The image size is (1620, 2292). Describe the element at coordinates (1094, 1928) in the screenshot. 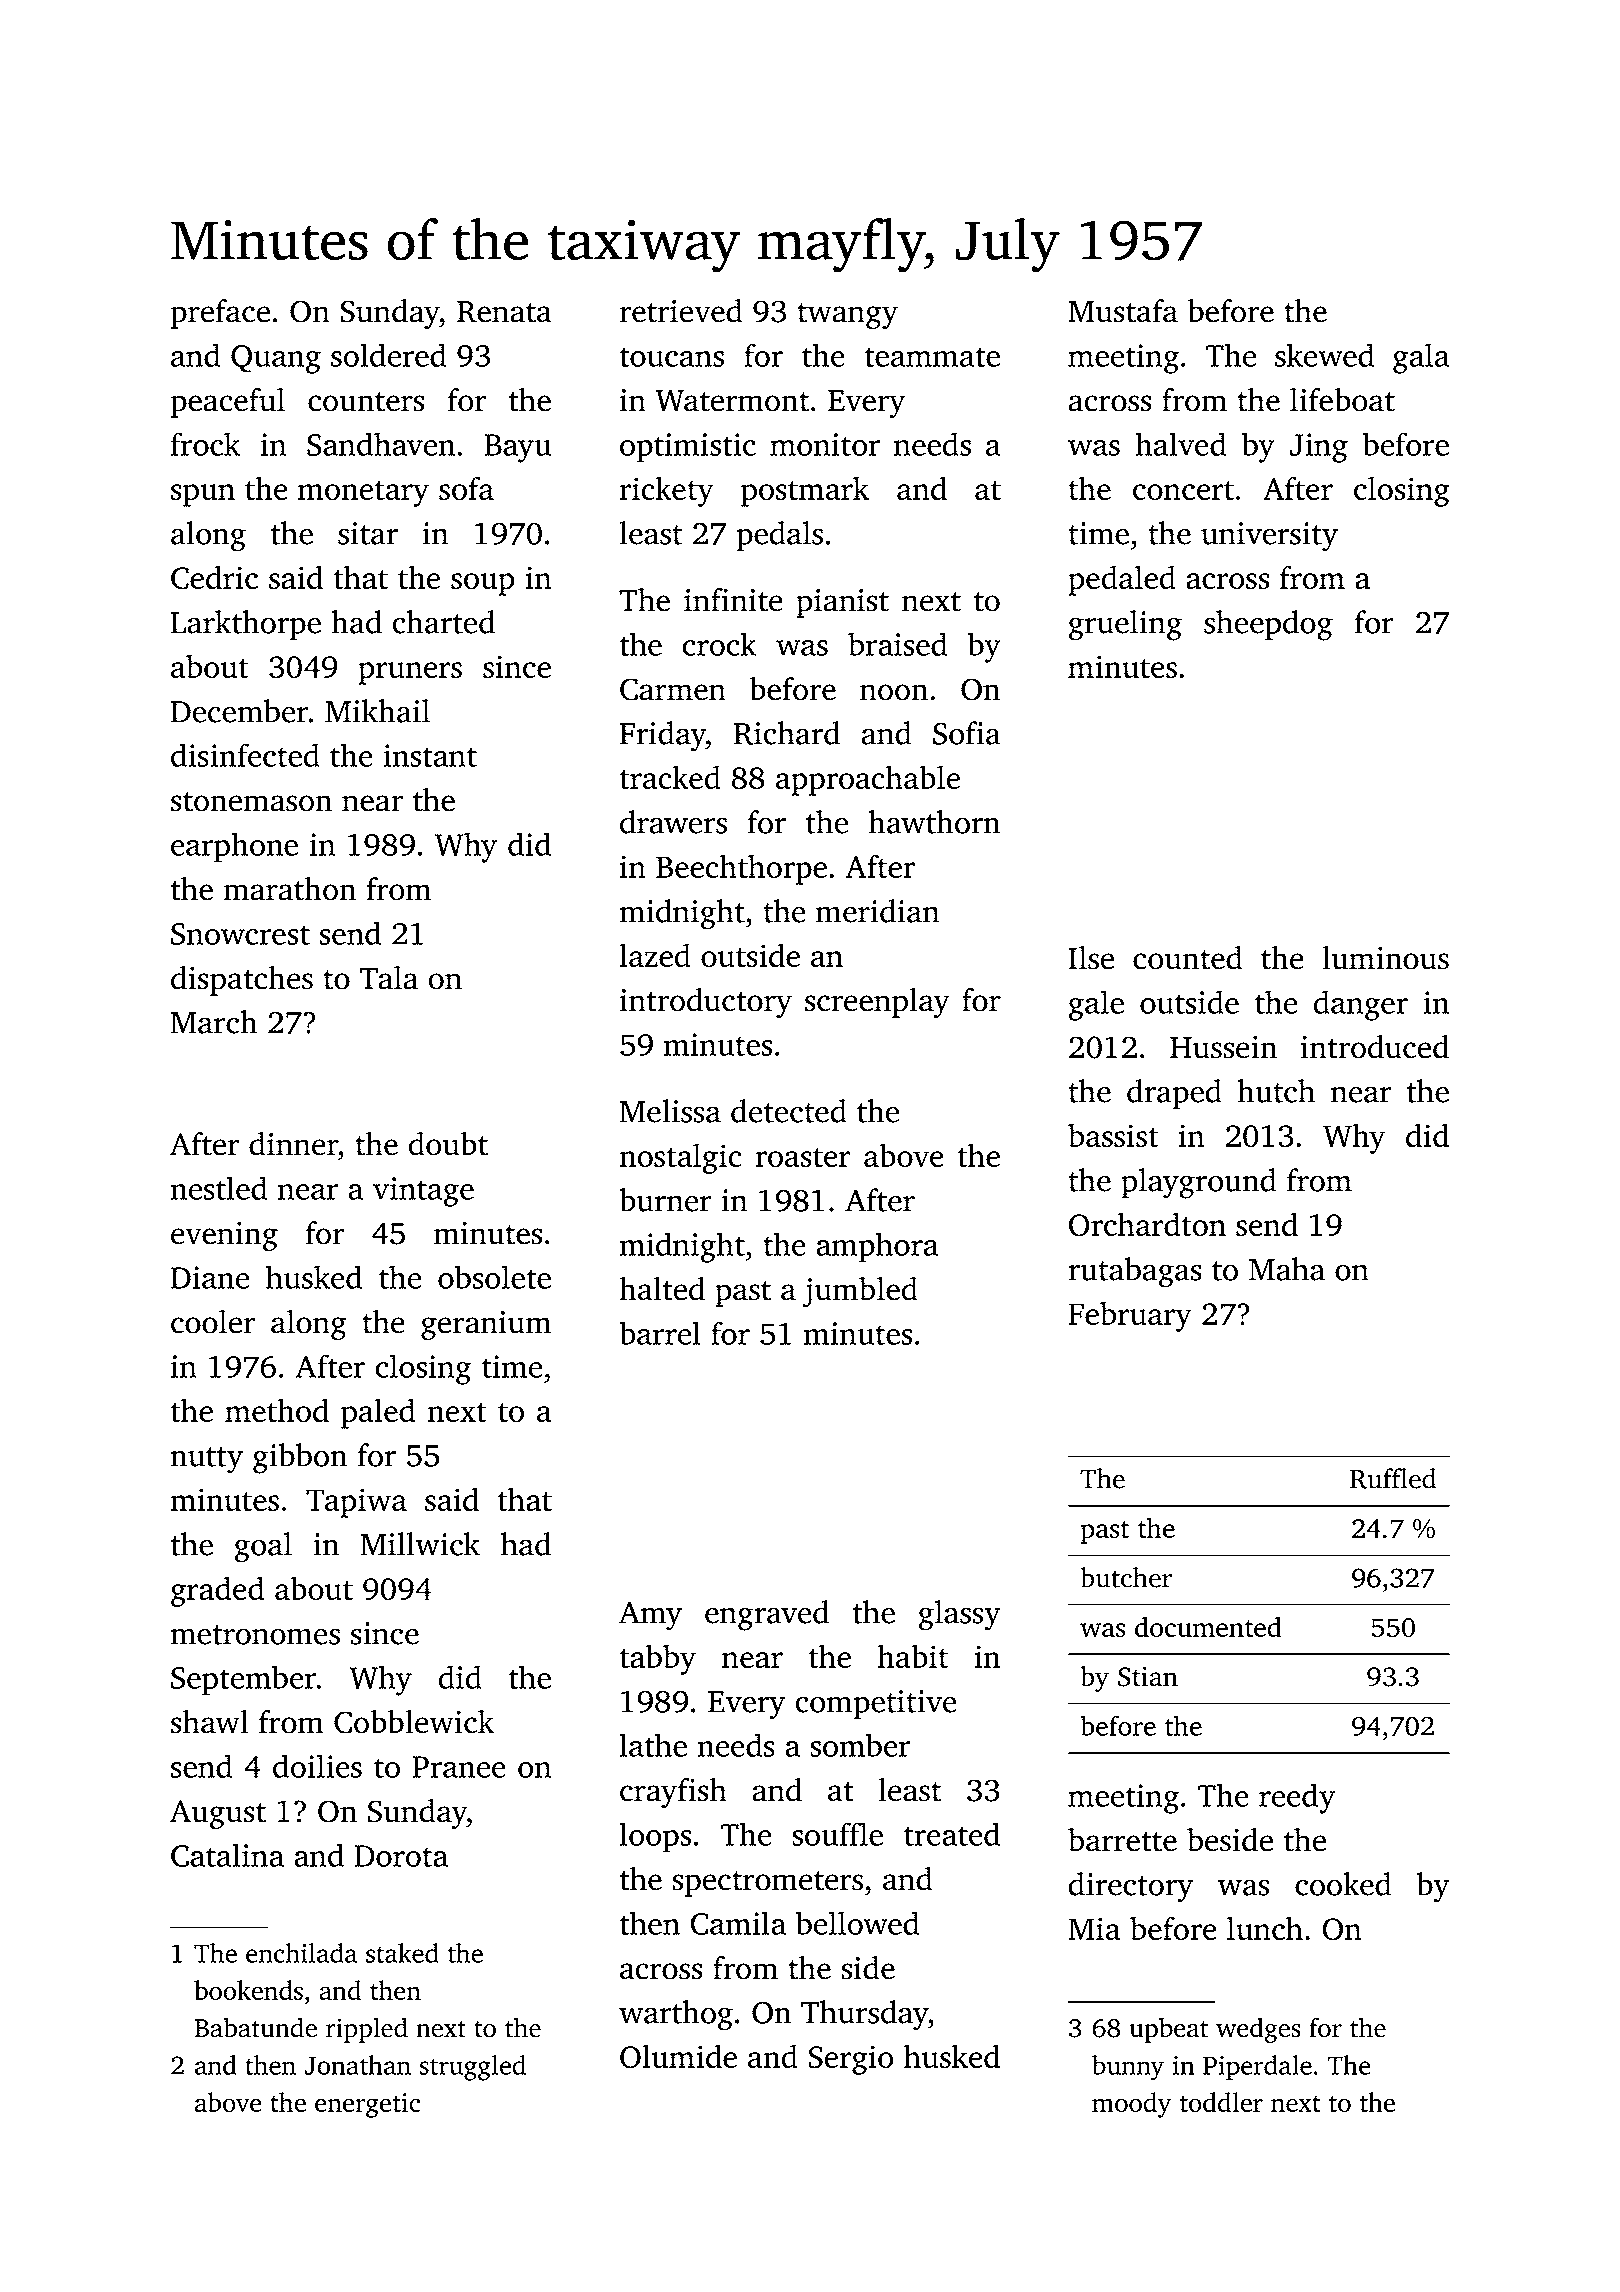

I see `Mia` at that location.
